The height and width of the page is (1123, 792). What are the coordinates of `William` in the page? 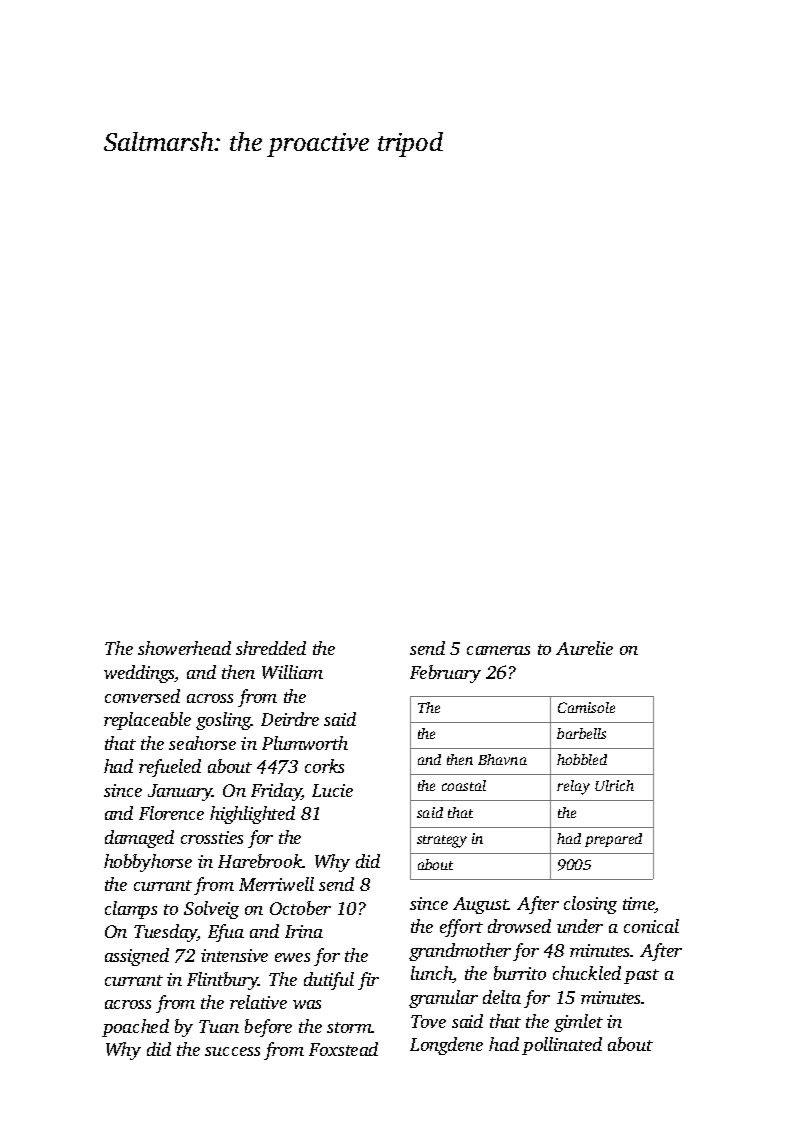 It's located at (292, 672).
